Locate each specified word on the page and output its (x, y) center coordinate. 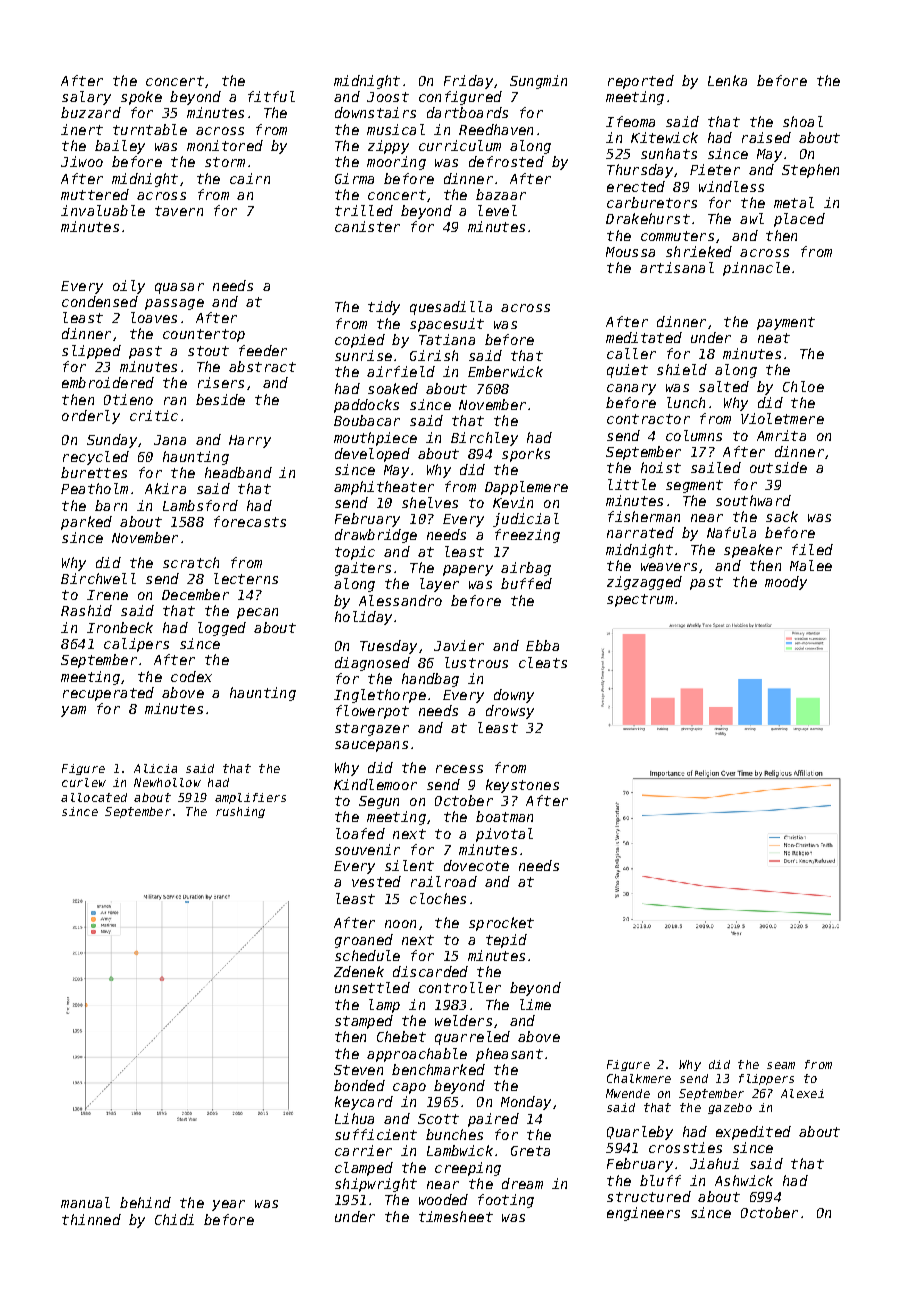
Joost (388, 97)
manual (85, 1202)
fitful (271, 96)
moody (786, 583)
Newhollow (167, 782)
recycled (96, 458)
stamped (364, 1022)
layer (439, 585)
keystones (522, 786)
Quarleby (640, 1133)
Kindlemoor (375, 784)
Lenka (727, 80)
